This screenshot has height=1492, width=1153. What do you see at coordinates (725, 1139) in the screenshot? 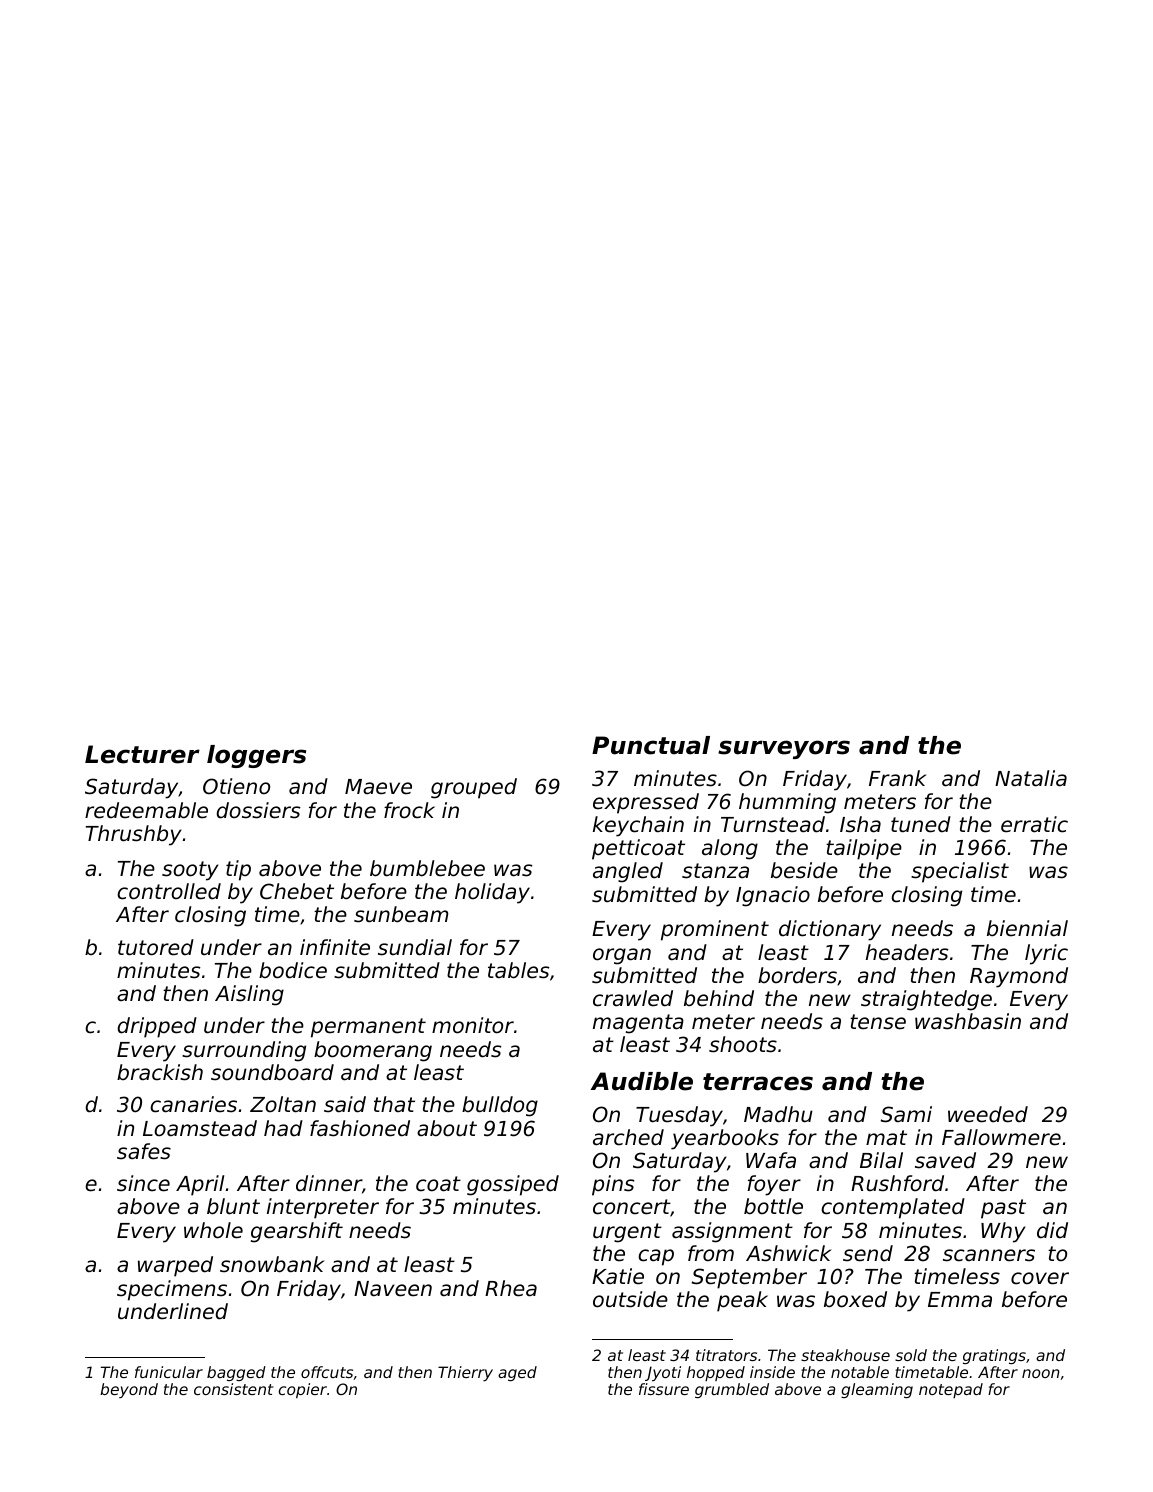
I see `yearbooks` at bounding box center [725, 1139].
